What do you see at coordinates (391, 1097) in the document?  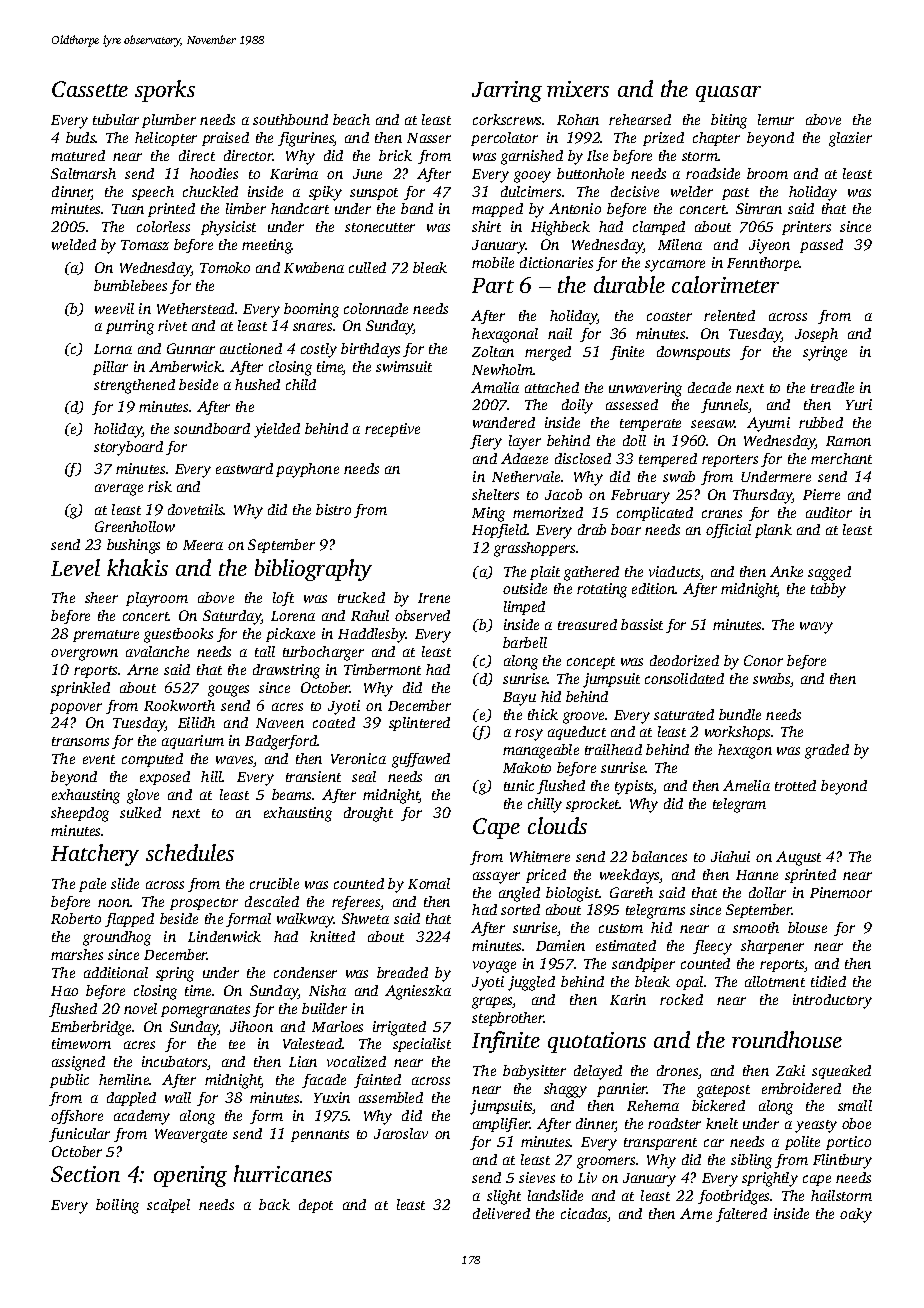 I see `assembled` at bounding box center [391, 1097].
